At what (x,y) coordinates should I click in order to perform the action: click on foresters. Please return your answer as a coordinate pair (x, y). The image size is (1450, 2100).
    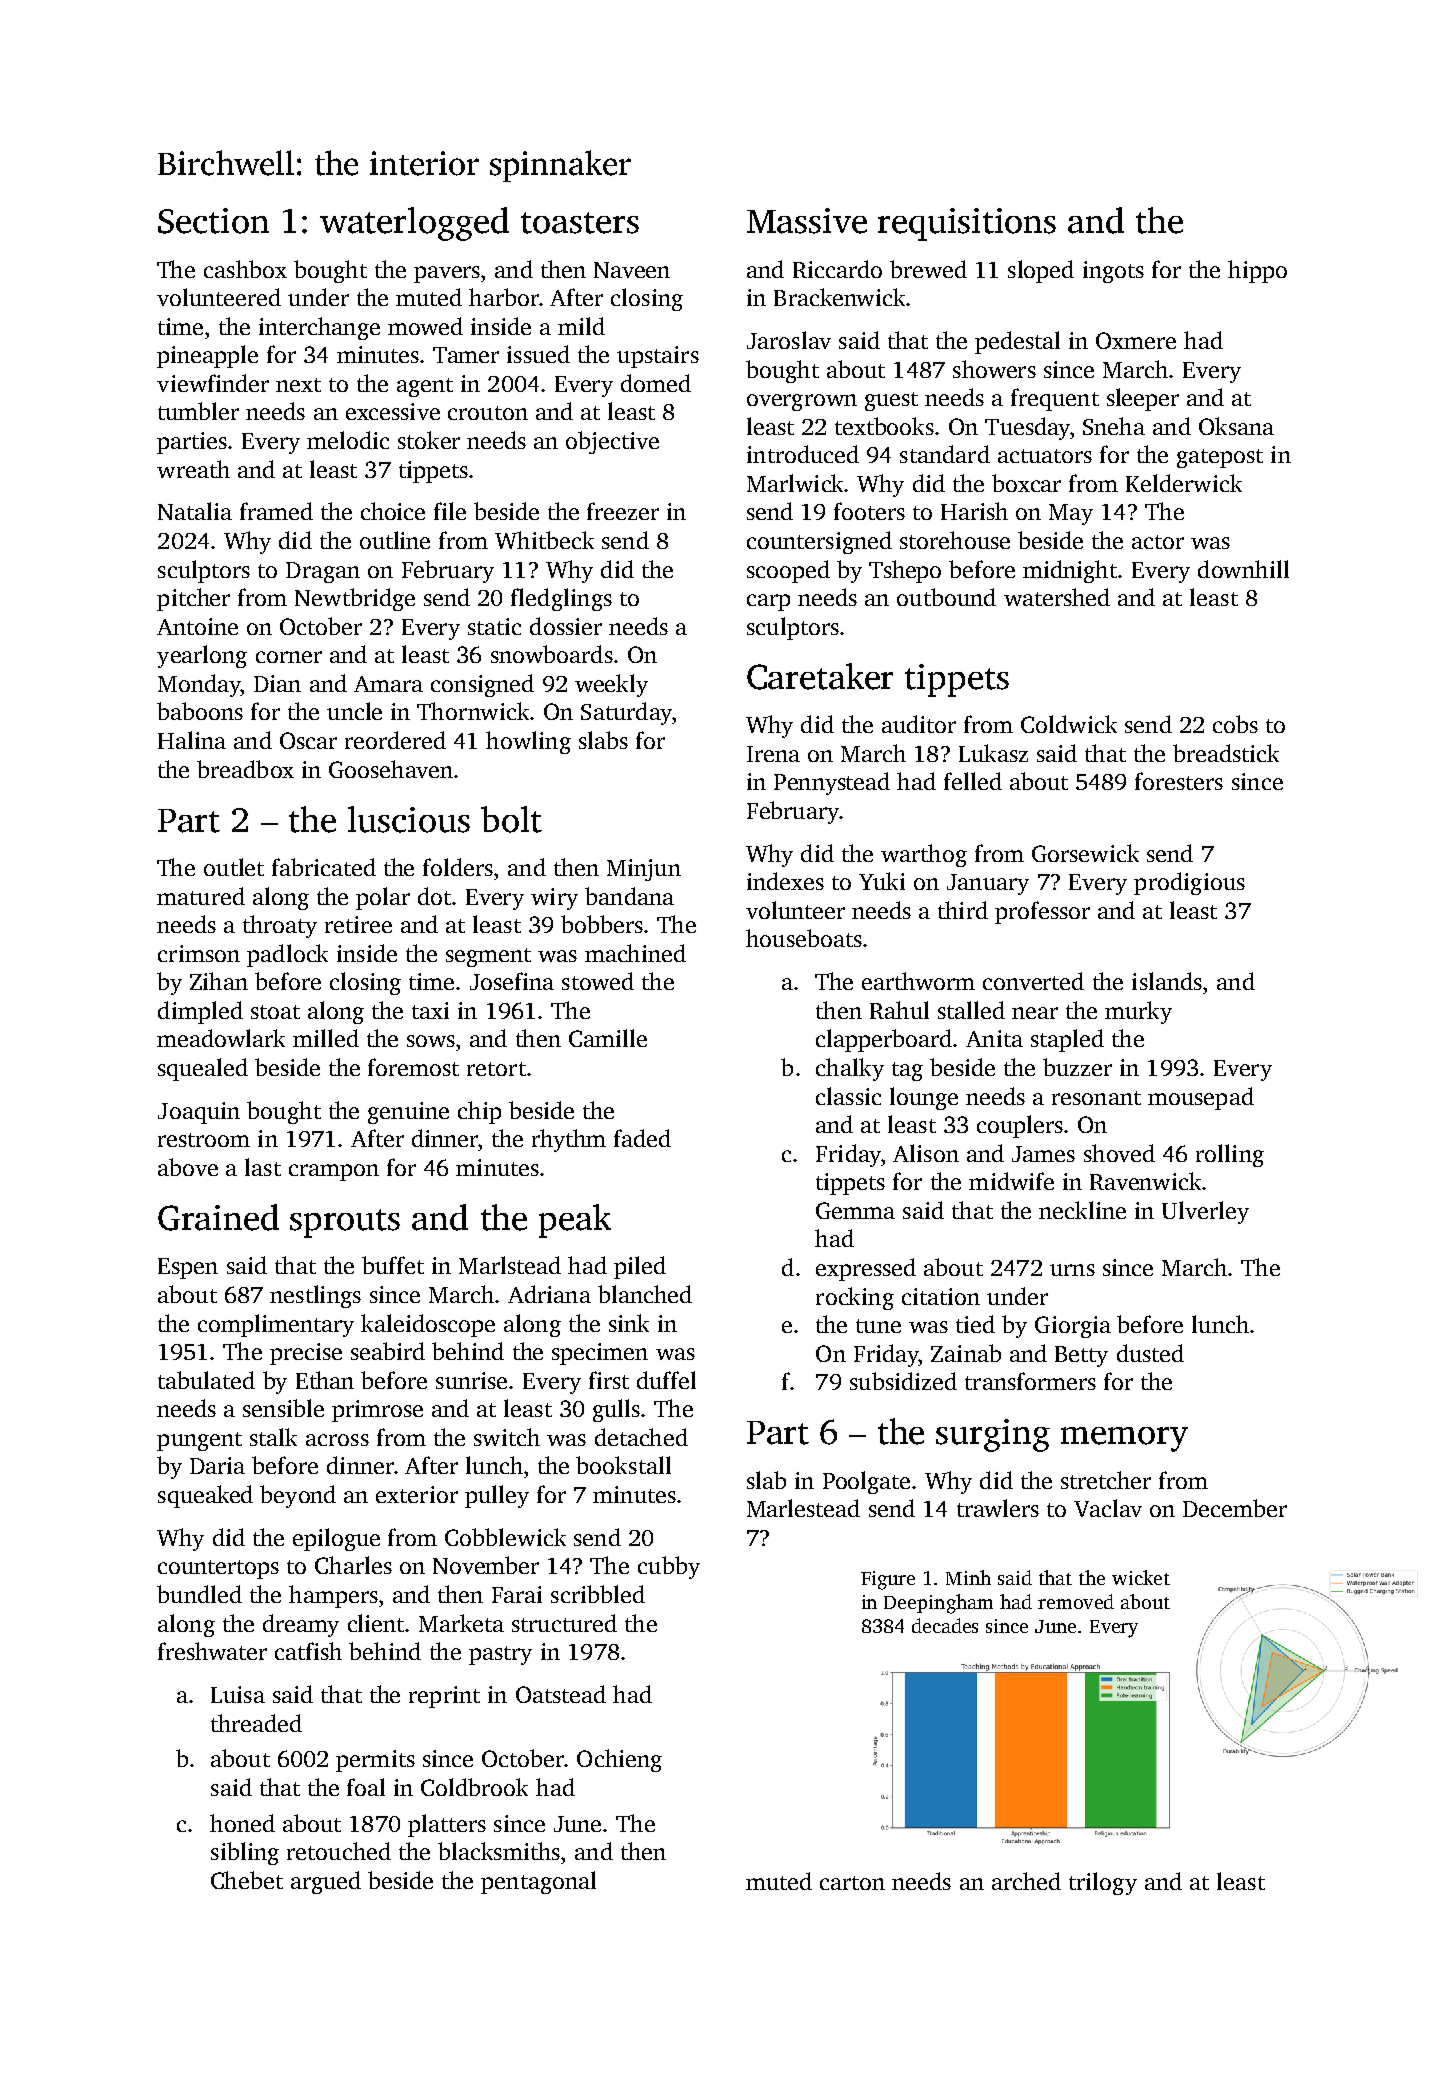
    Looking at the image, I should click on (1179, 781).
